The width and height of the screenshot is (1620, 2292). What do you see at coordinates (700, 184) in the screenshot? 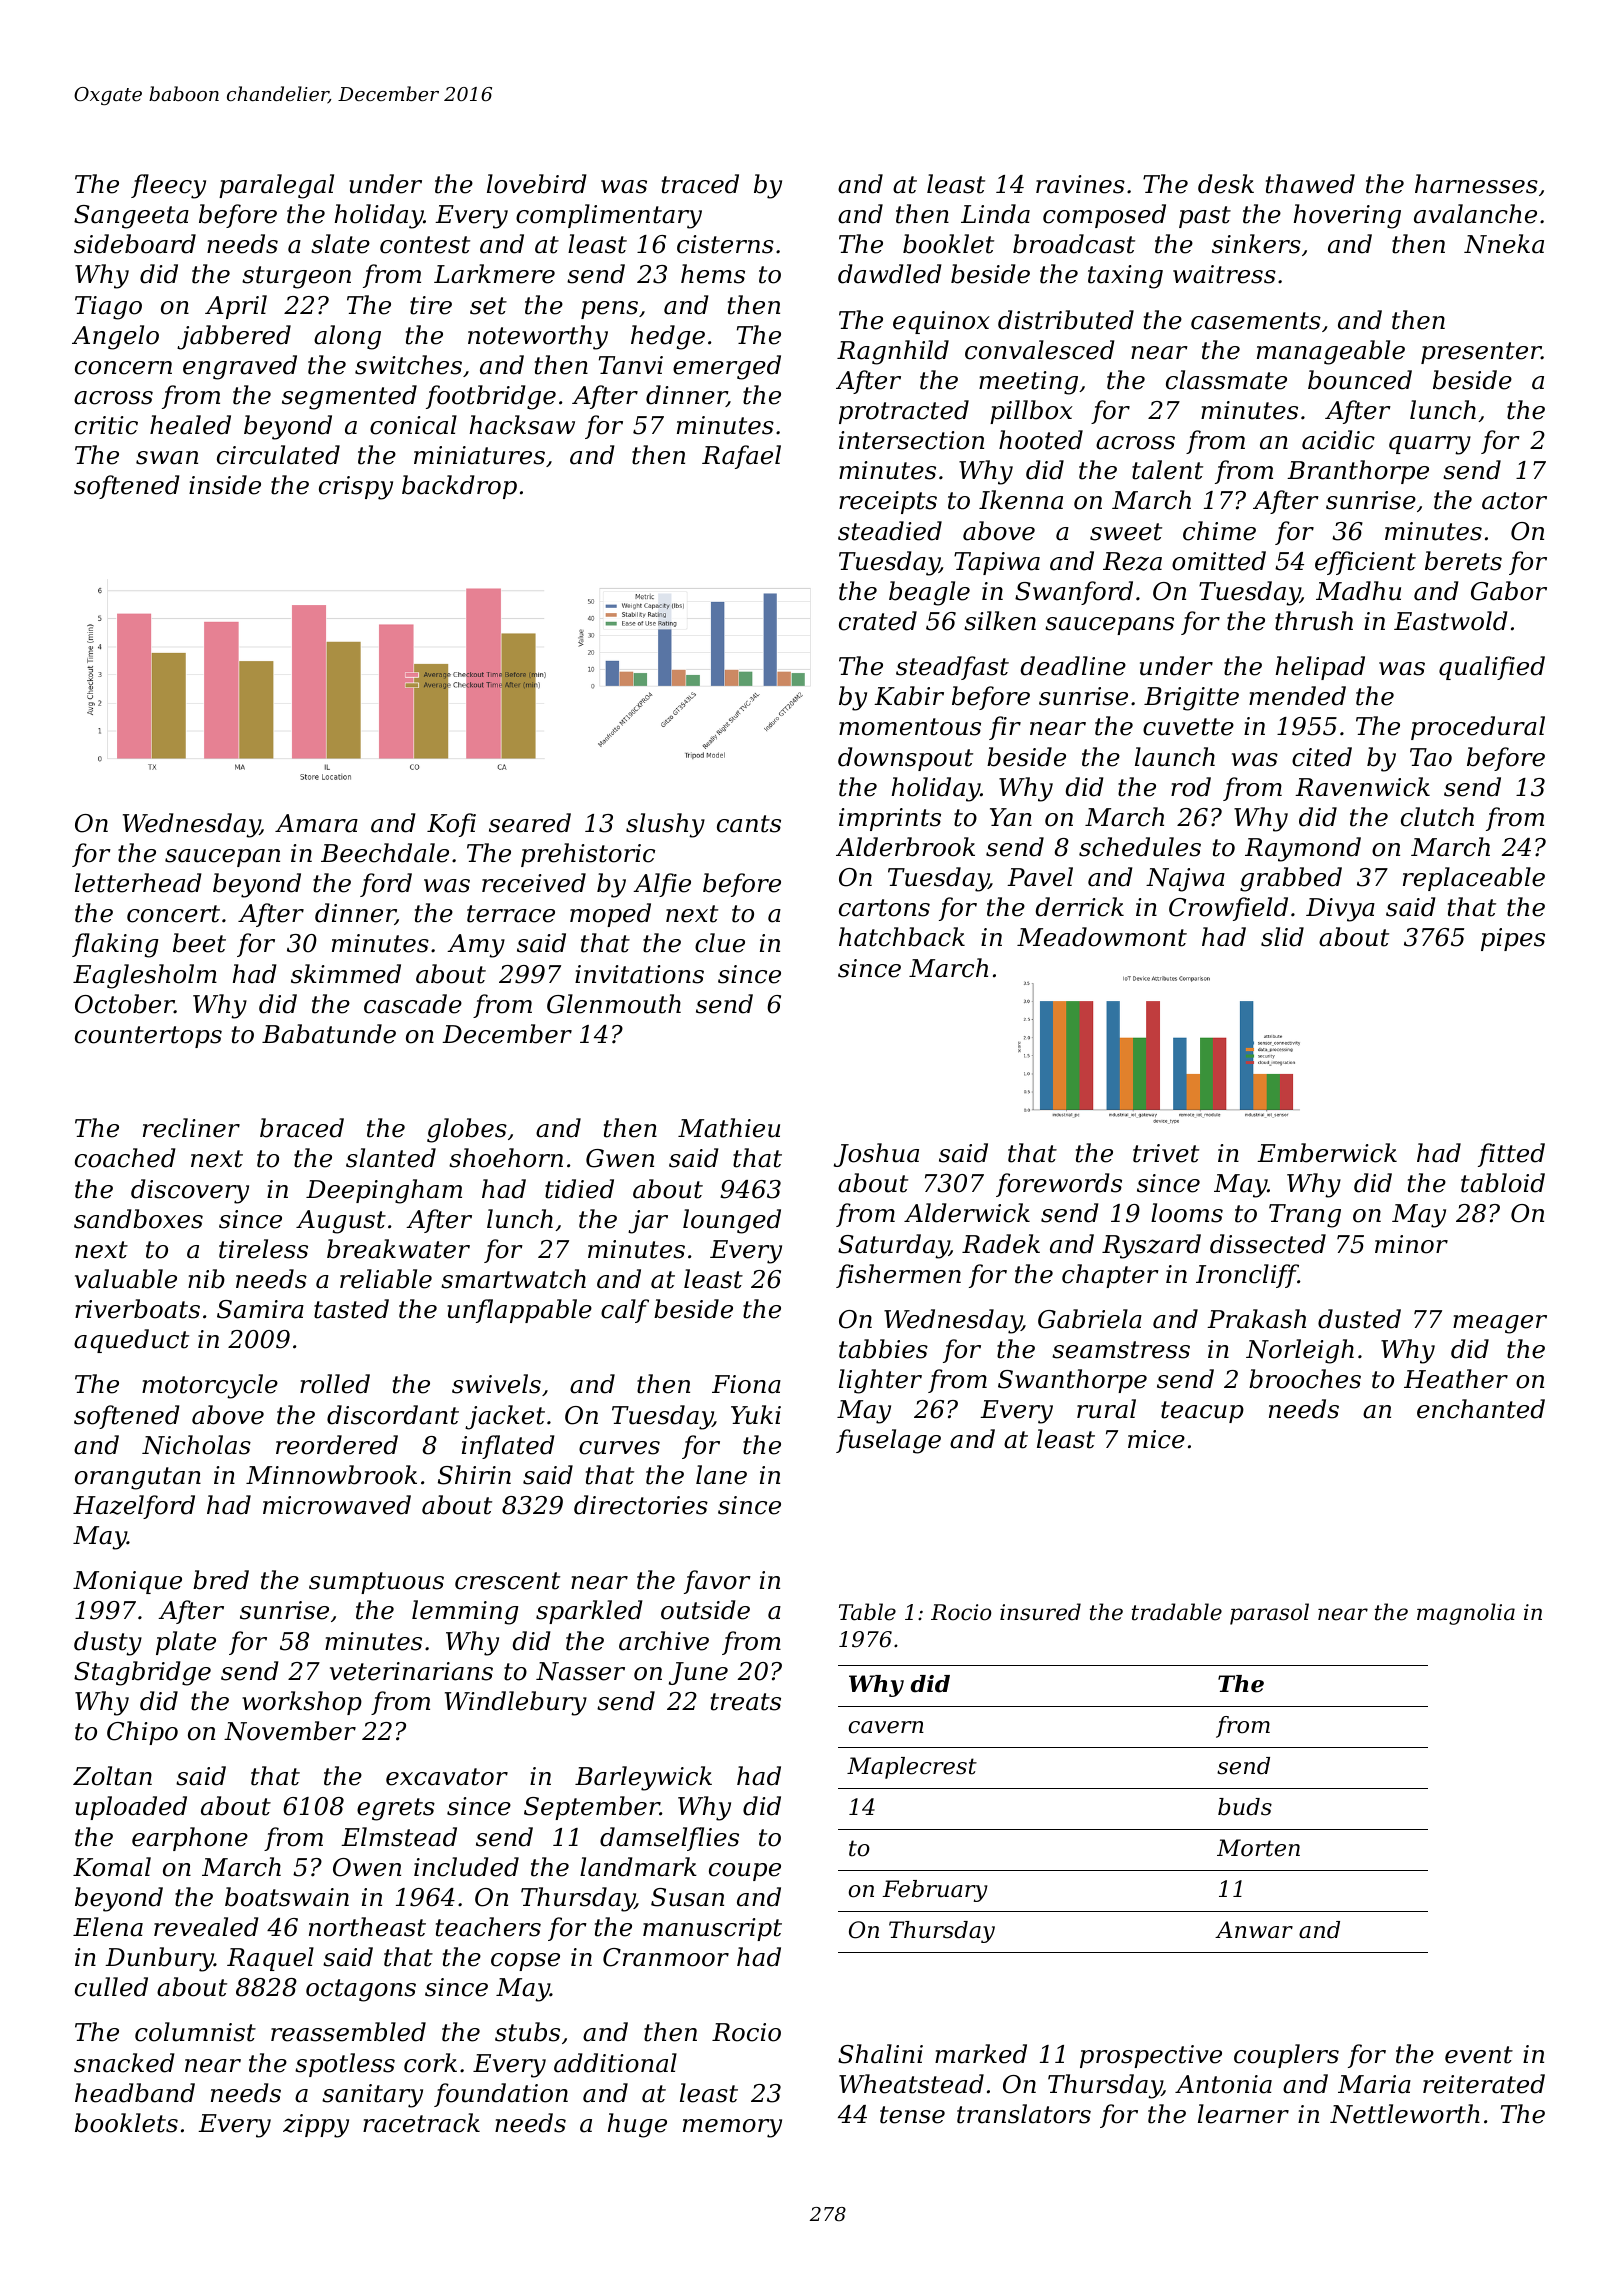
I see `traced` at bounding box center [700, 184].
